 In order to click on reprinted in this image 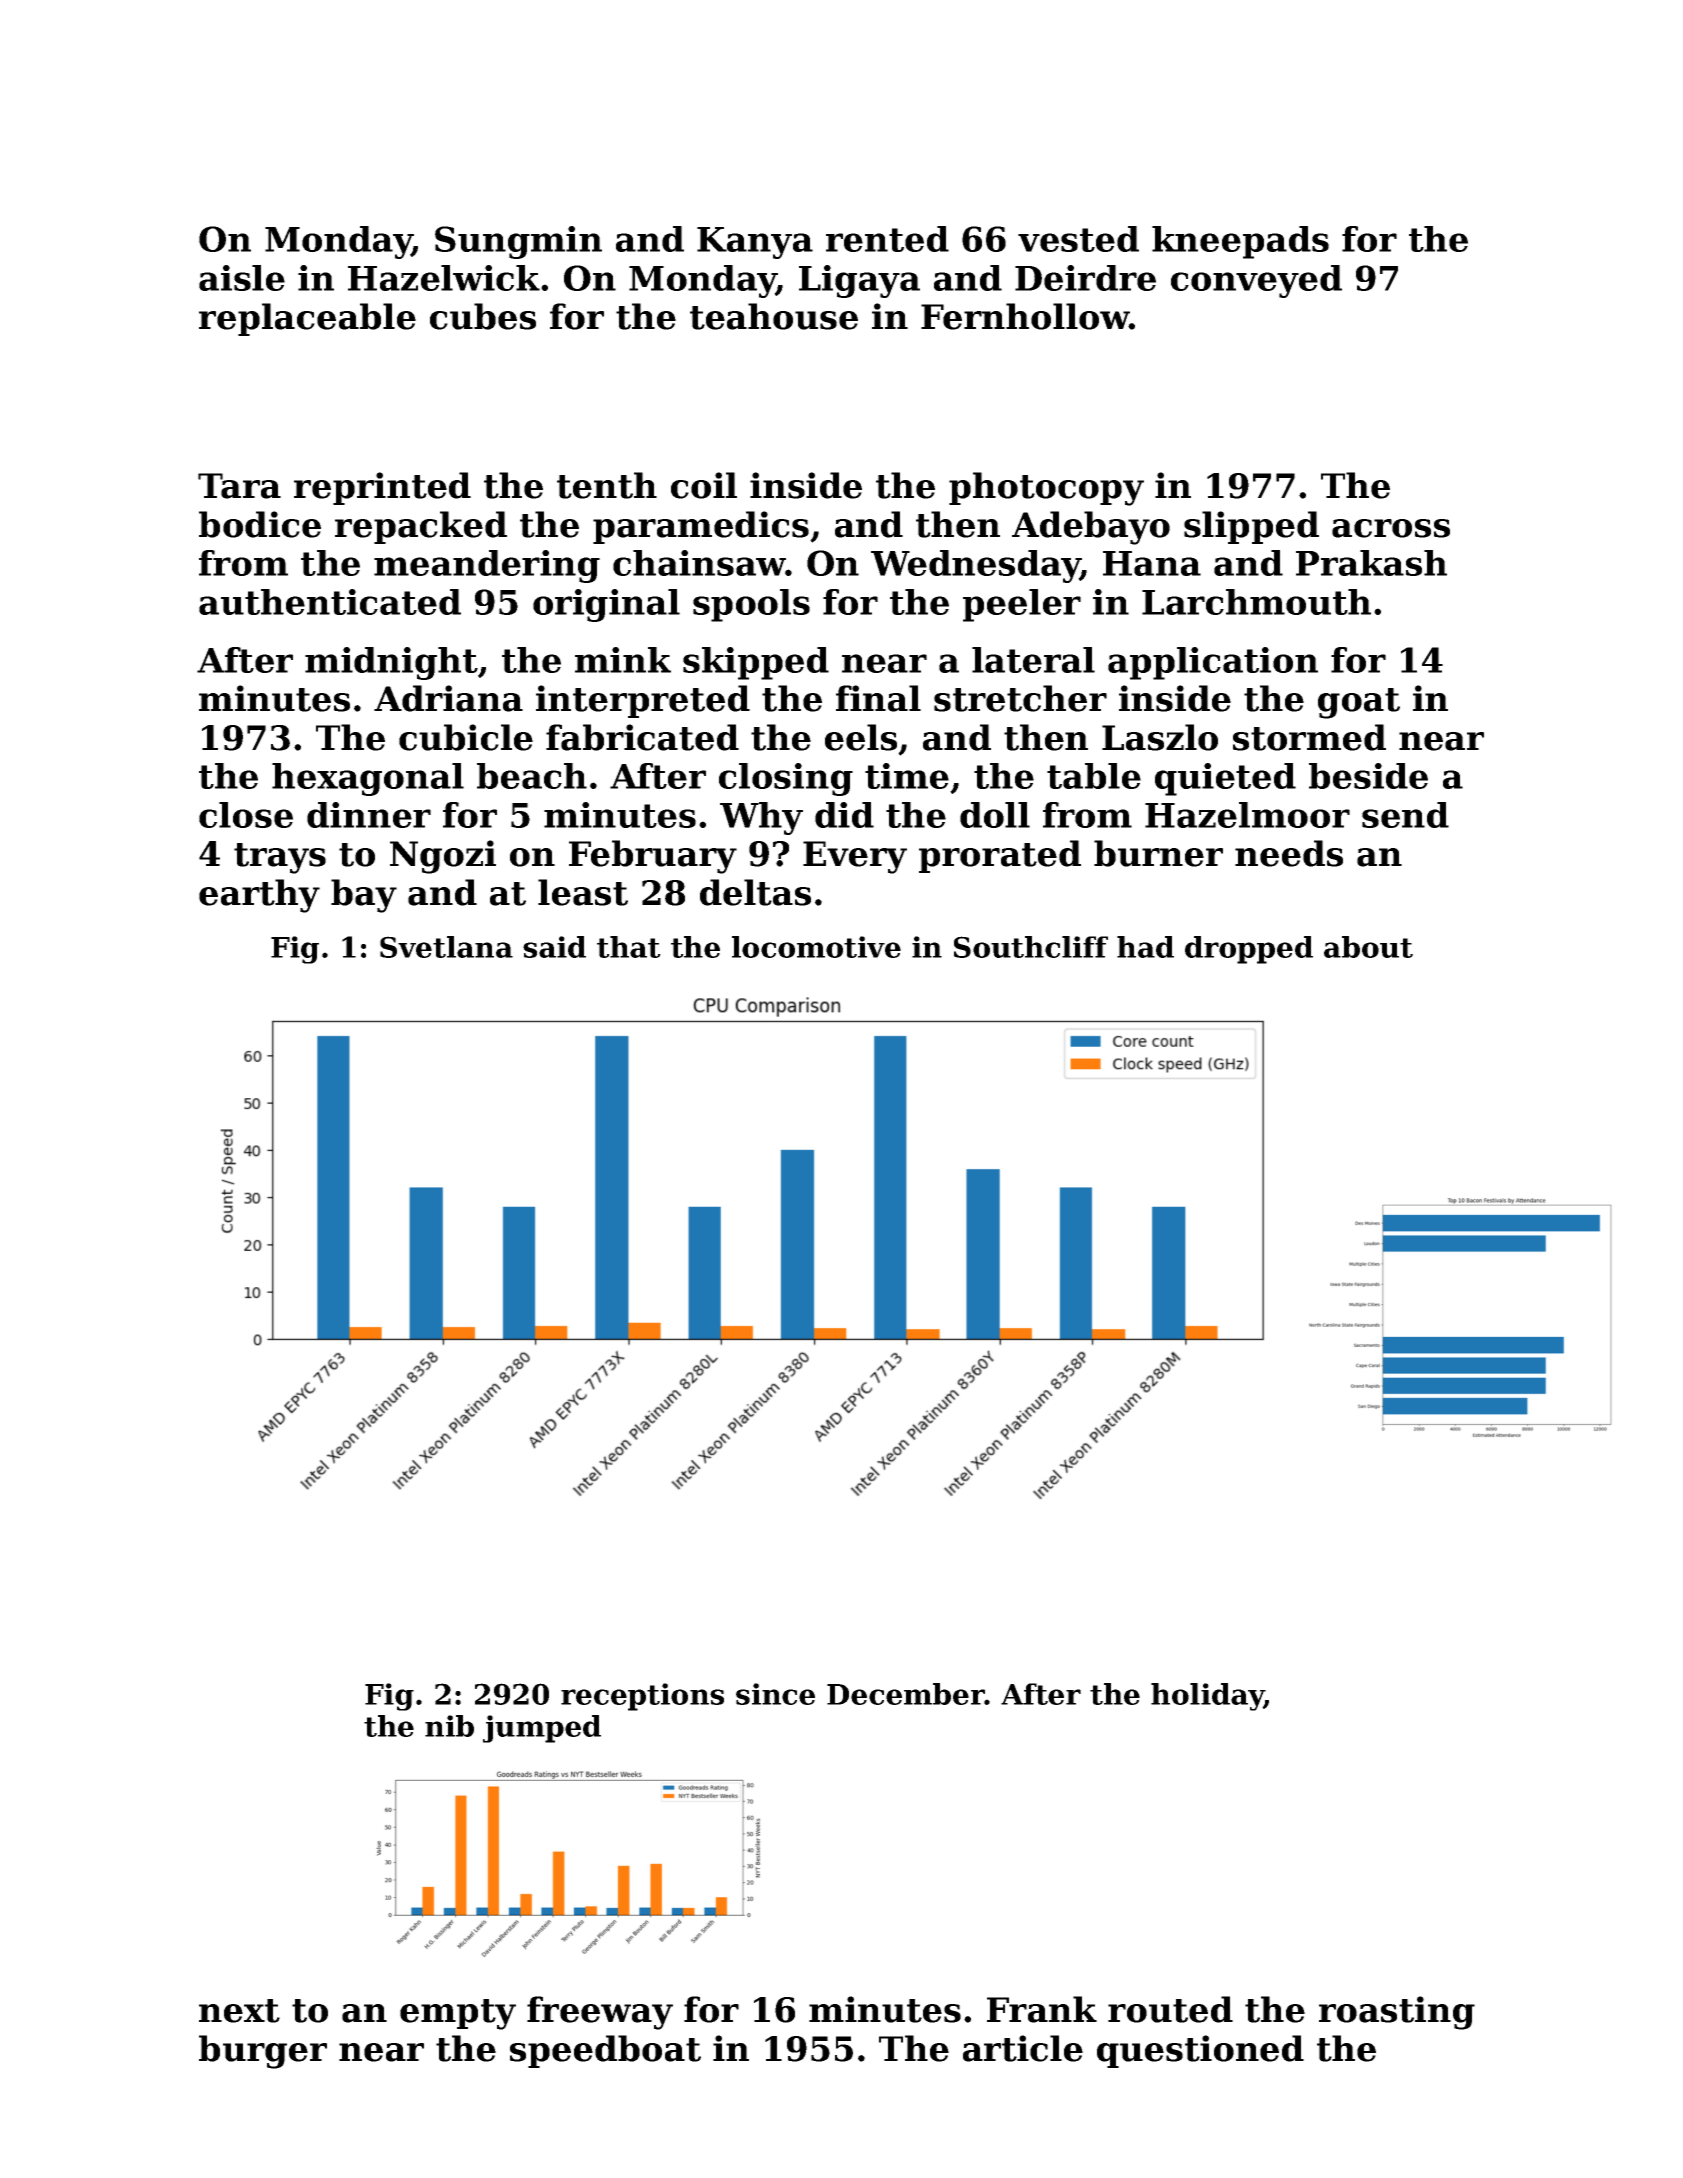, I will do `click(382, 488)`.
